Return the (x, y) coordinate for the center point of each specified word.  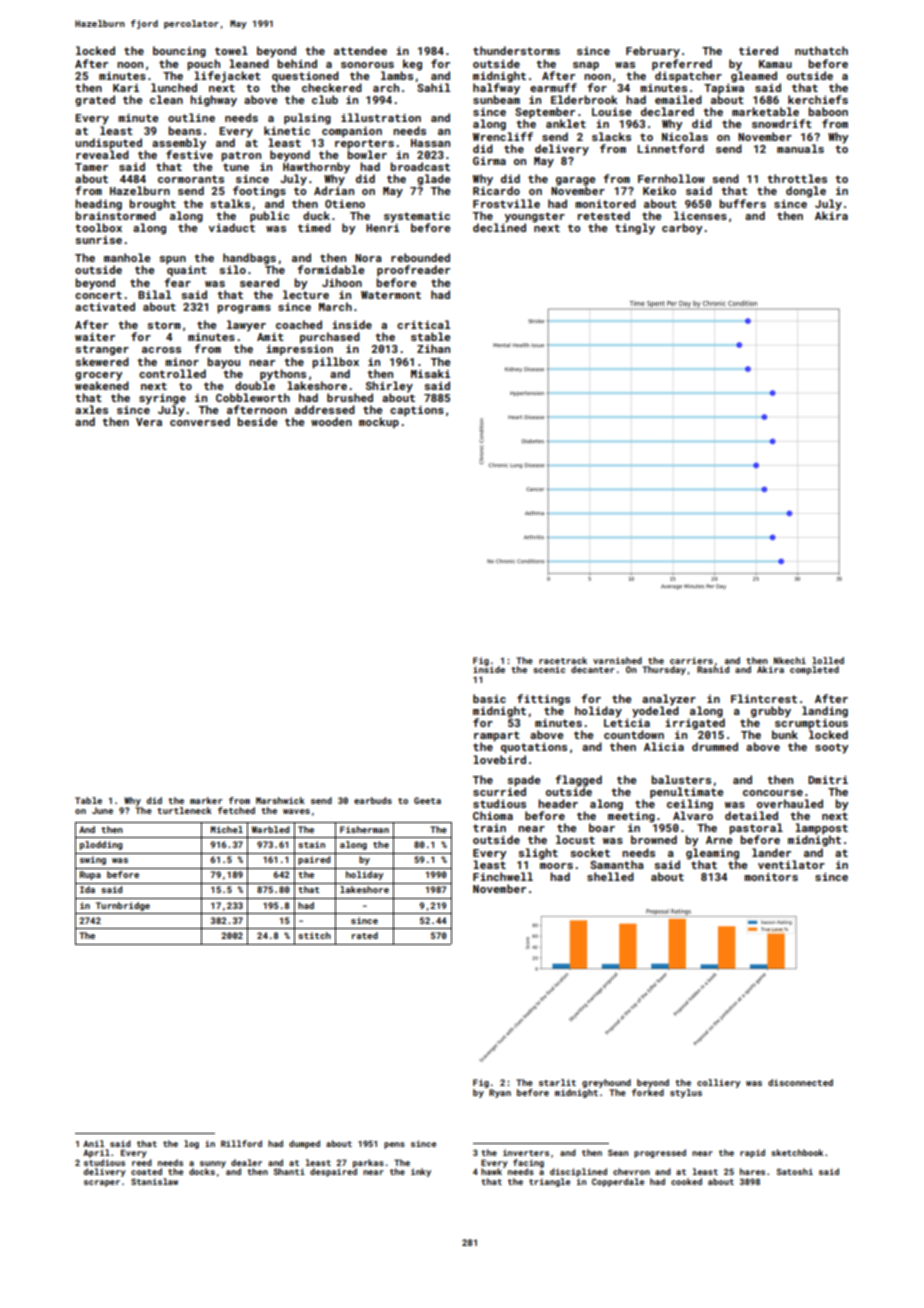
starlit (557, 1082)
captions (417, 411)
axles (91, 409)
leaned (249, 63)
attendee (360, 50)
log (191, 1144)
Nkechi (790, 660)
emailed (678, 99)
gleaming (712, 854)
